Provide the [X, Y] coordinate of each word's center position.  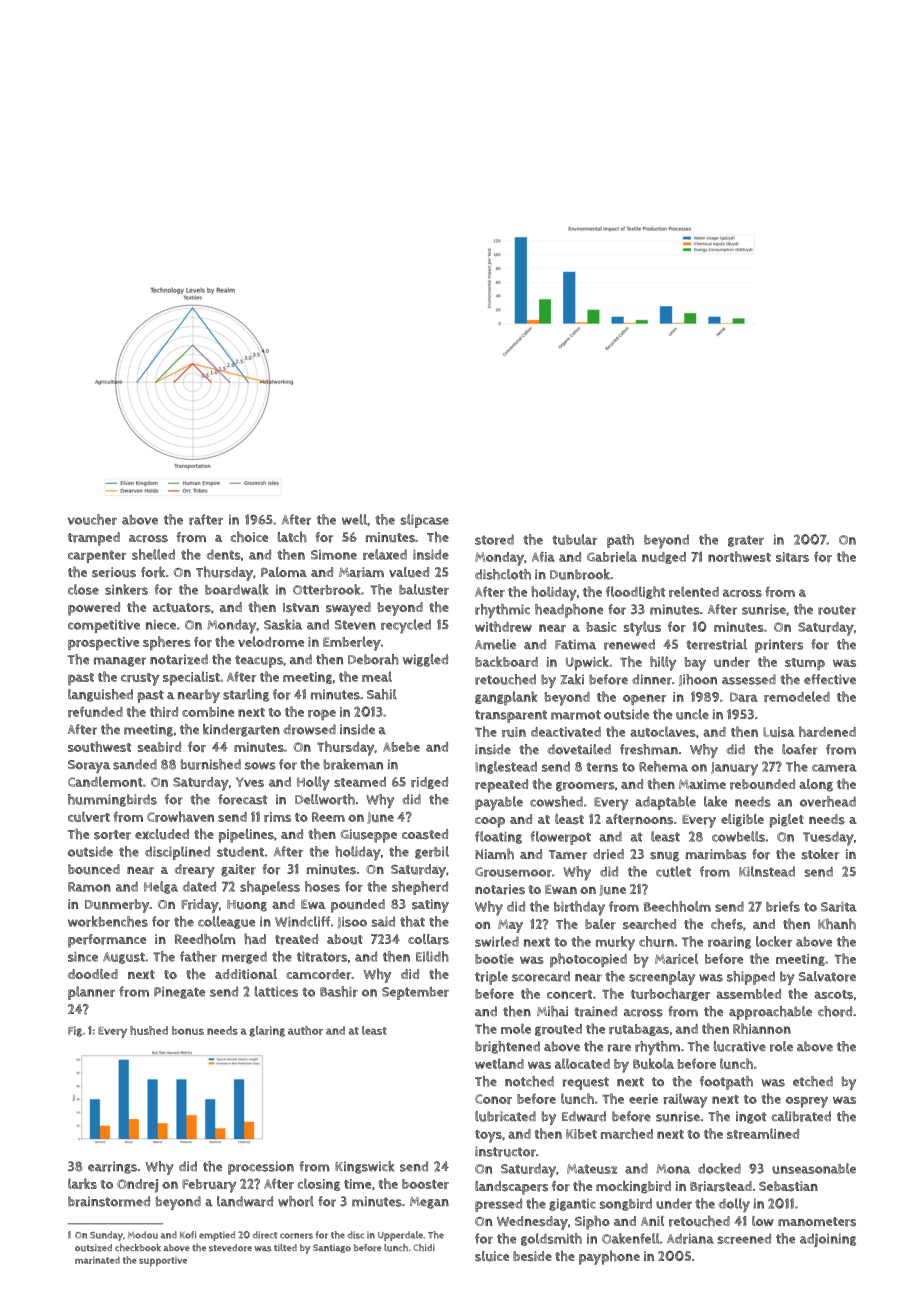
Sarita [839, 906]
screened [744, 1238]
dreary [194, 871]
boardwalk [237, 589]
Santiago [332, 1248]
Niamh [494, 854]
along [816, 785]
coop [490, 822]
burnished [211, 764]
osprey [807, 1102]
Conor [493, 1099]
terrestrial [716, 644]
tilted [285, 1247]
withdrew [503, 626]
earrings [112, 1167]
